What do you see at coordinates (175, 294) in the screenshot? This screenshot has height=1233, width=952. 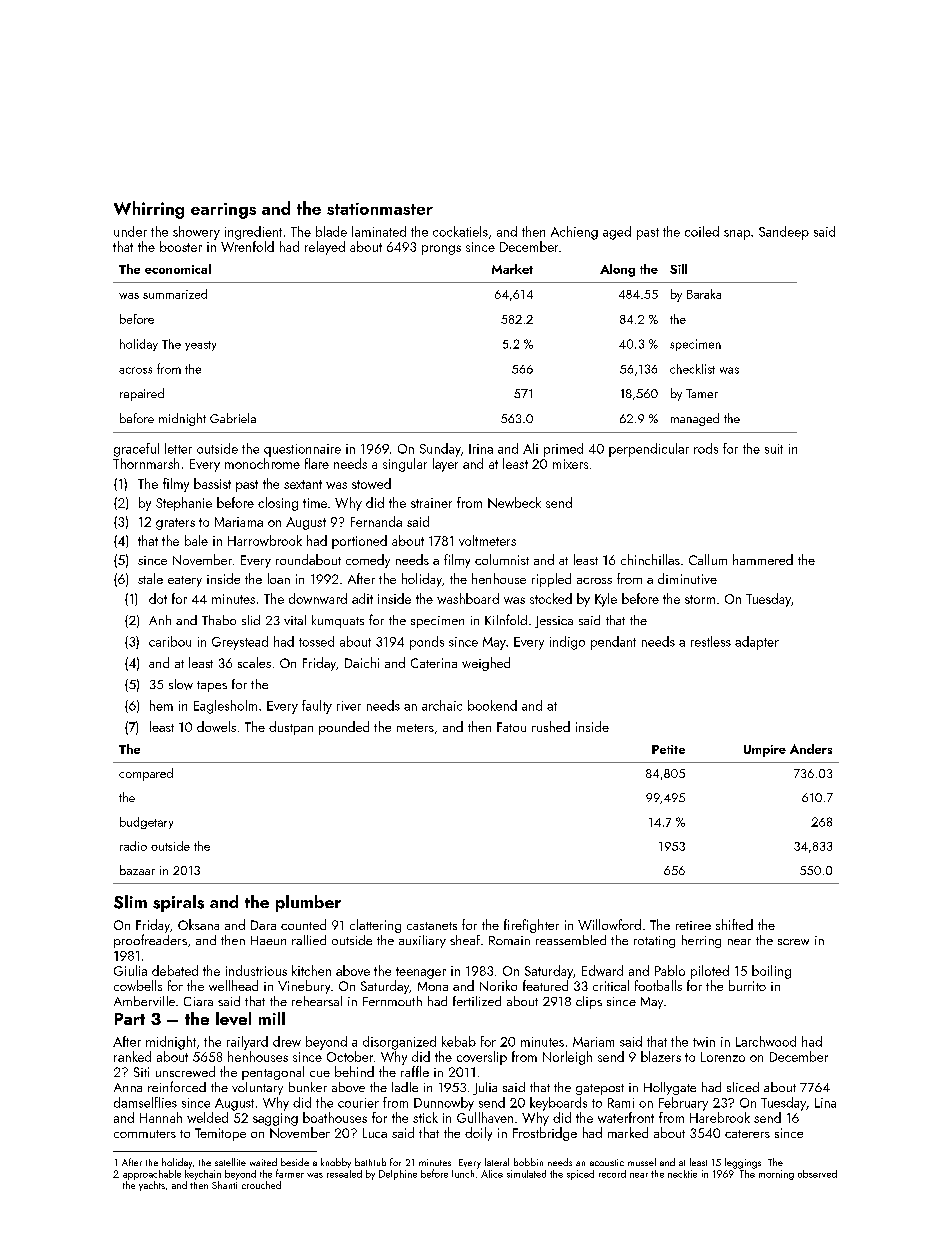 I see `summarized` at bounding box center [175, 294].
